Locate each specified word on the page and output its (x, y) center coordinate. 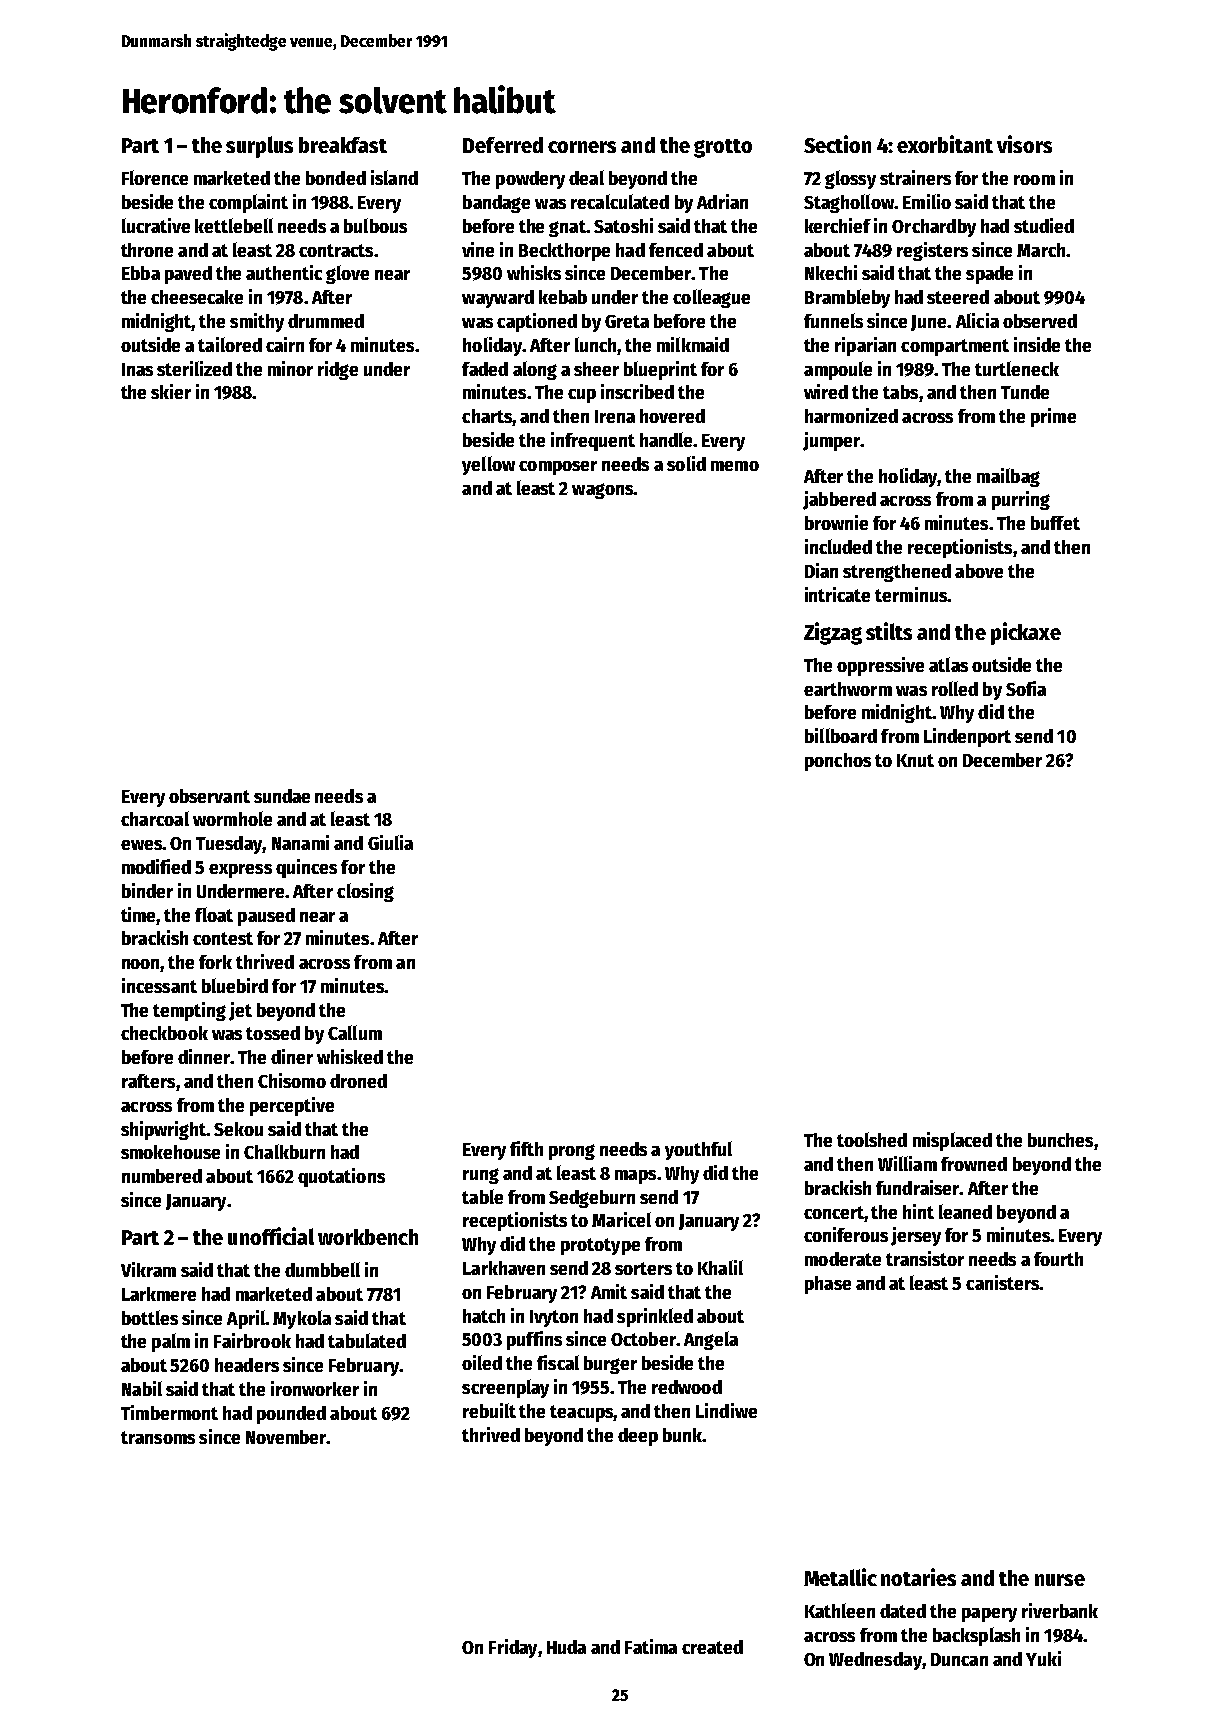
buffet (1055, 523)
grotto (723, 148)
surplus (259, 147)
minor (290, 368)
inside (1037, 344)
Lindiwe (726, 1410)
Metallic (840, 1577)
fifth (526, 1148)
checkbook (164, 1033)
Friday (513, 1648)
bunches (1060, 1140)
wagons (602, 491)
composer (558, 468)
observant (209, 796)
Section (837, 144)
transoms (158, 1437)
